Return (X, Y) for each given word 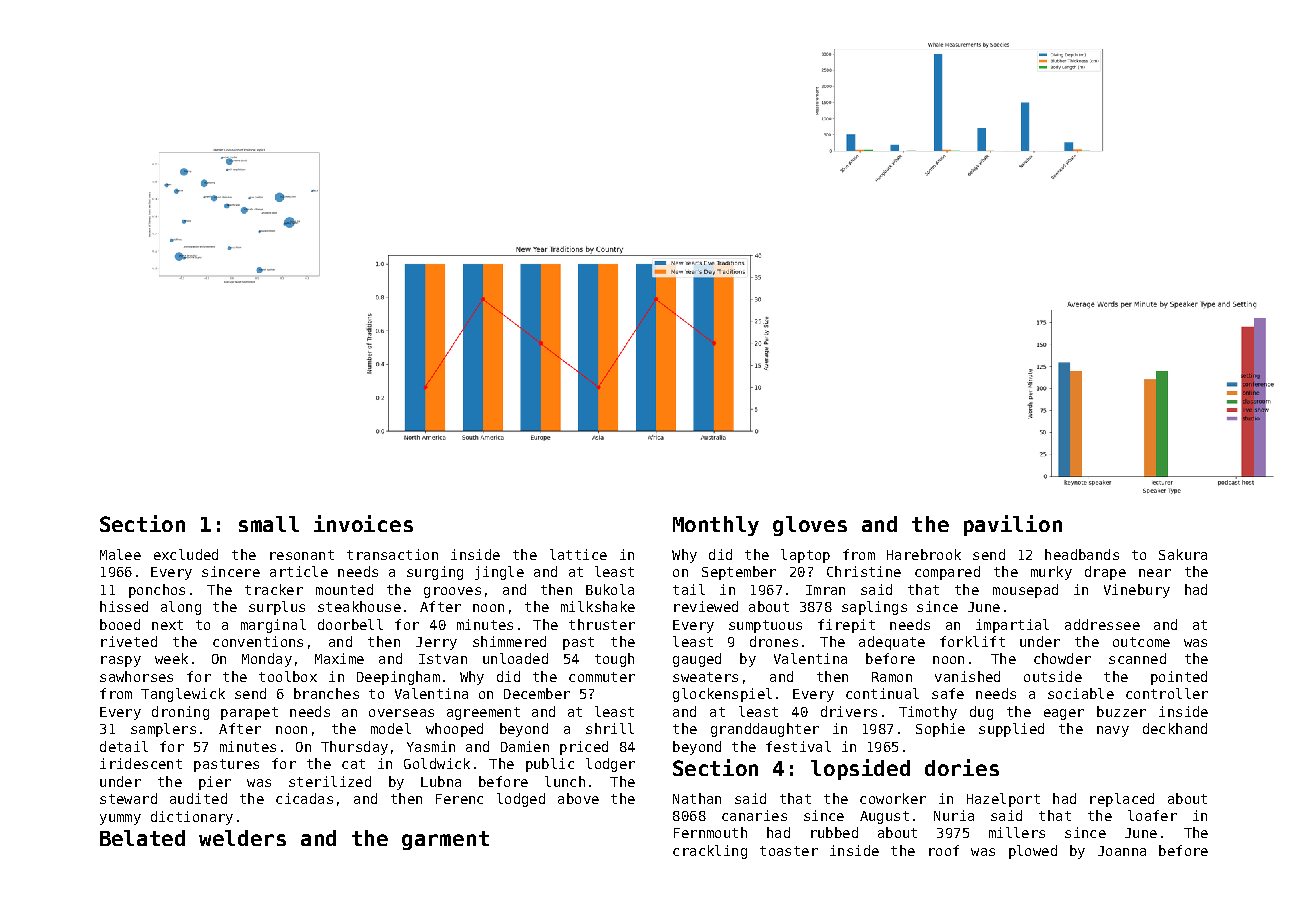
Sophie (940, 730)
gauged (697, 660)
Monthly (716, 526)
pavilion (1013, 525)
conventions (258, 641)
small (269, 524)
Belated (142, 838)
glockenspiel (722, 695)
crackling (710, 852)
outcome (1141, 642)
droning (180, 713)
